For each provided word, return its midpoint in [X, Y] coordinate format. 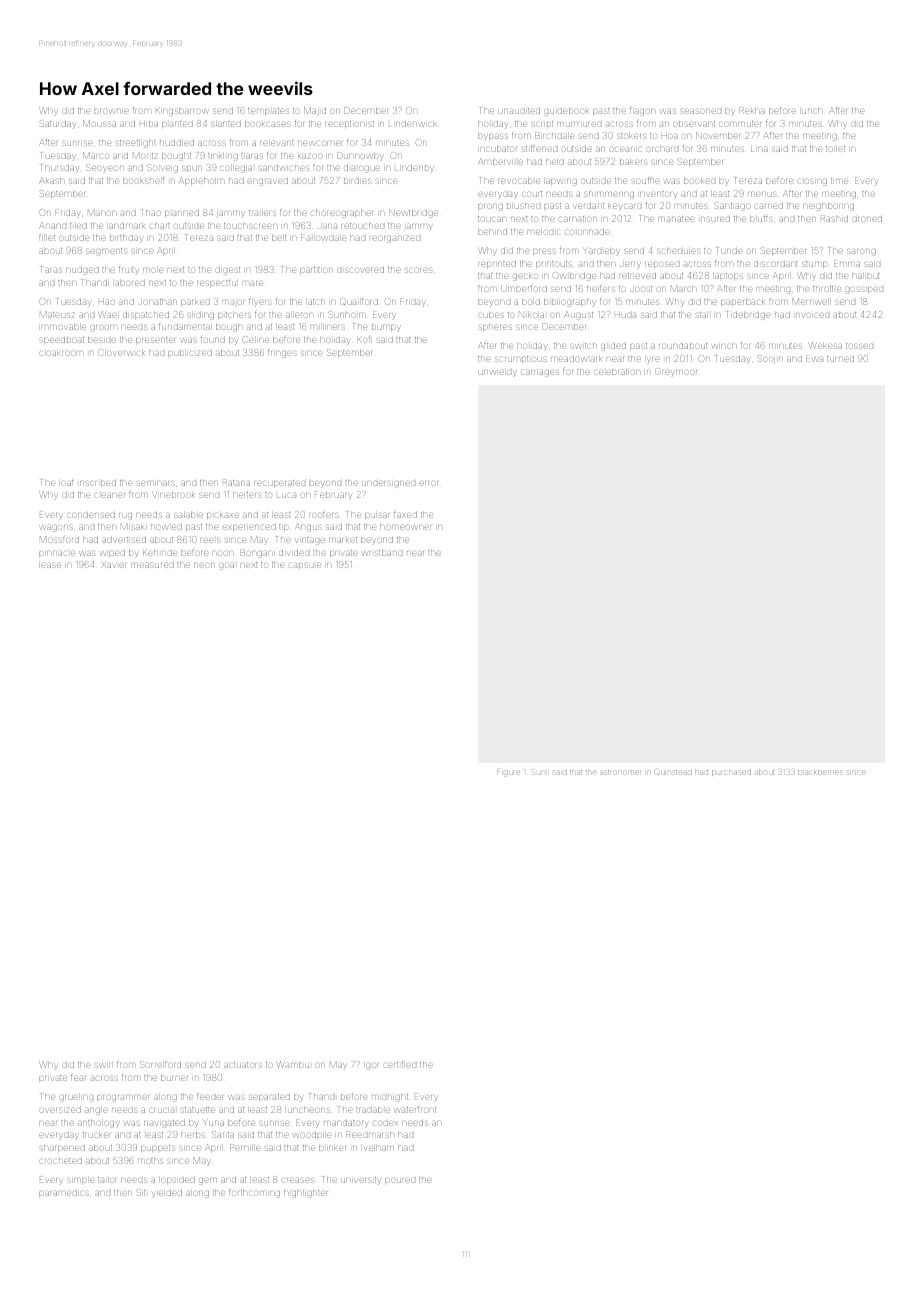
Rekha [752, 111]
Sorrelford [160, 1064]
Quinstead [673, 772]
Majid [315, 111]
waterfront [415, 1110]
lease [51, 565]
